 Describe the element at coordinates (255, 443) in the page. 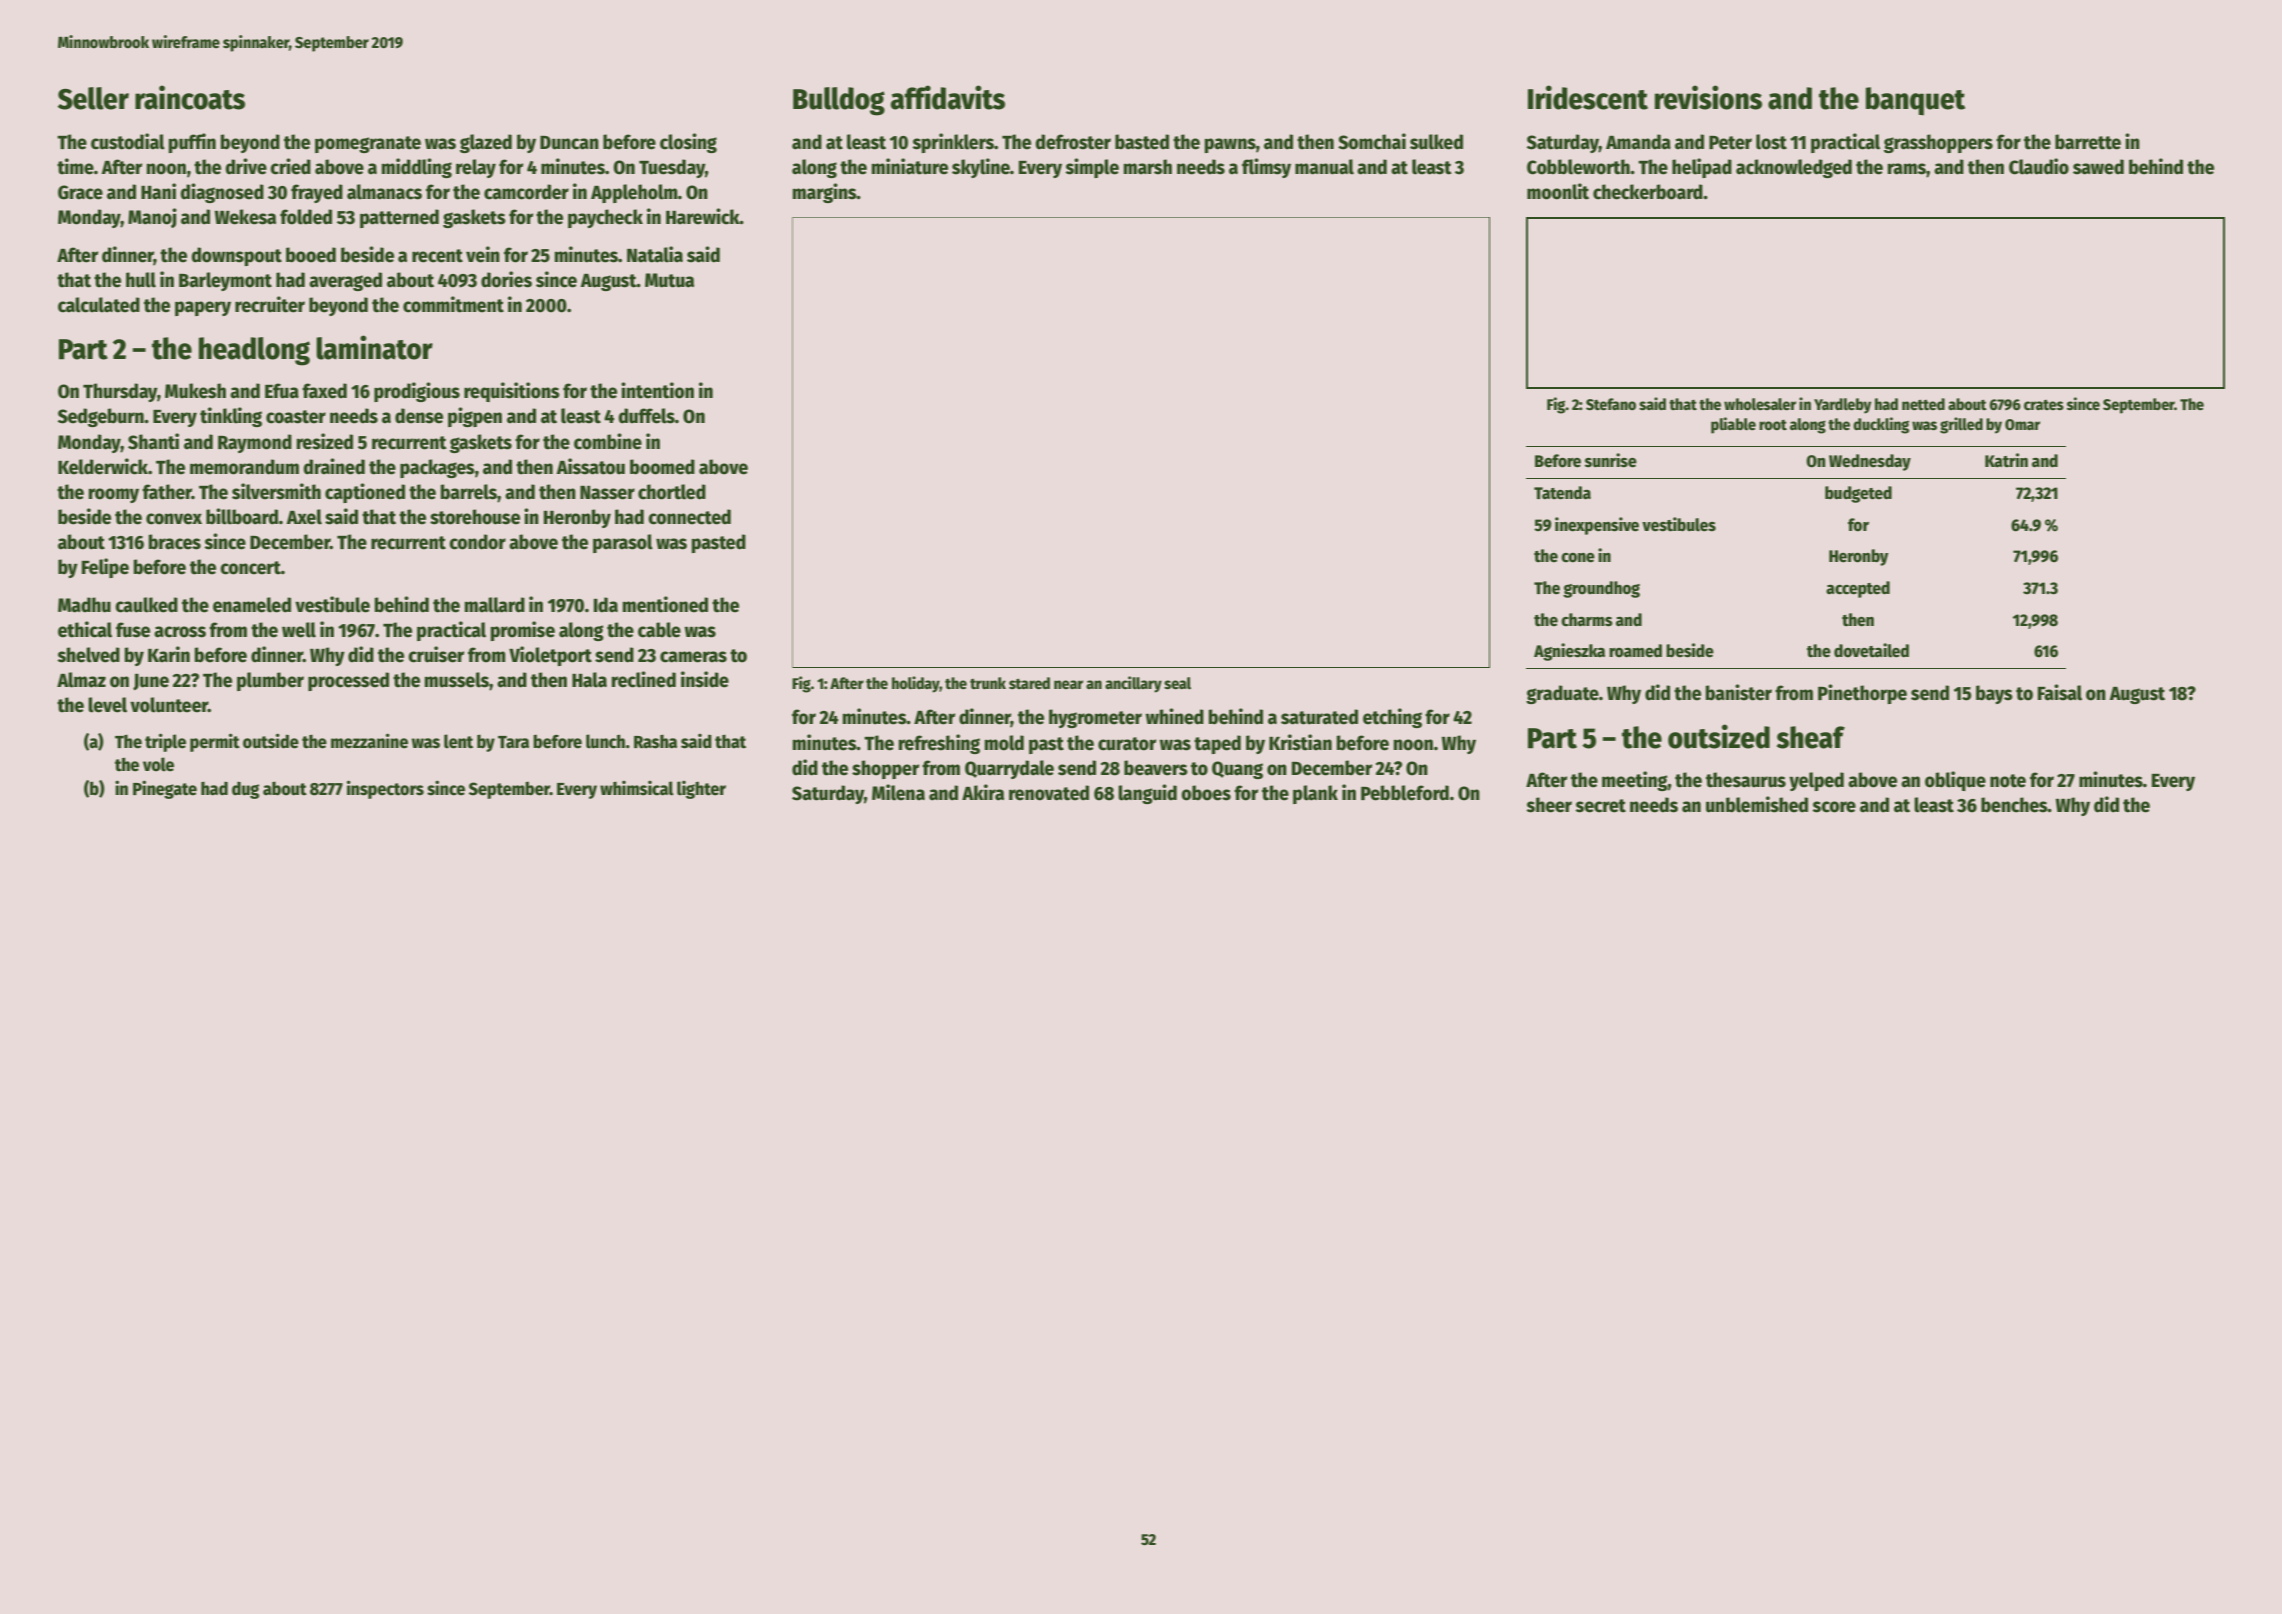

I see `Raymond` at that location.
